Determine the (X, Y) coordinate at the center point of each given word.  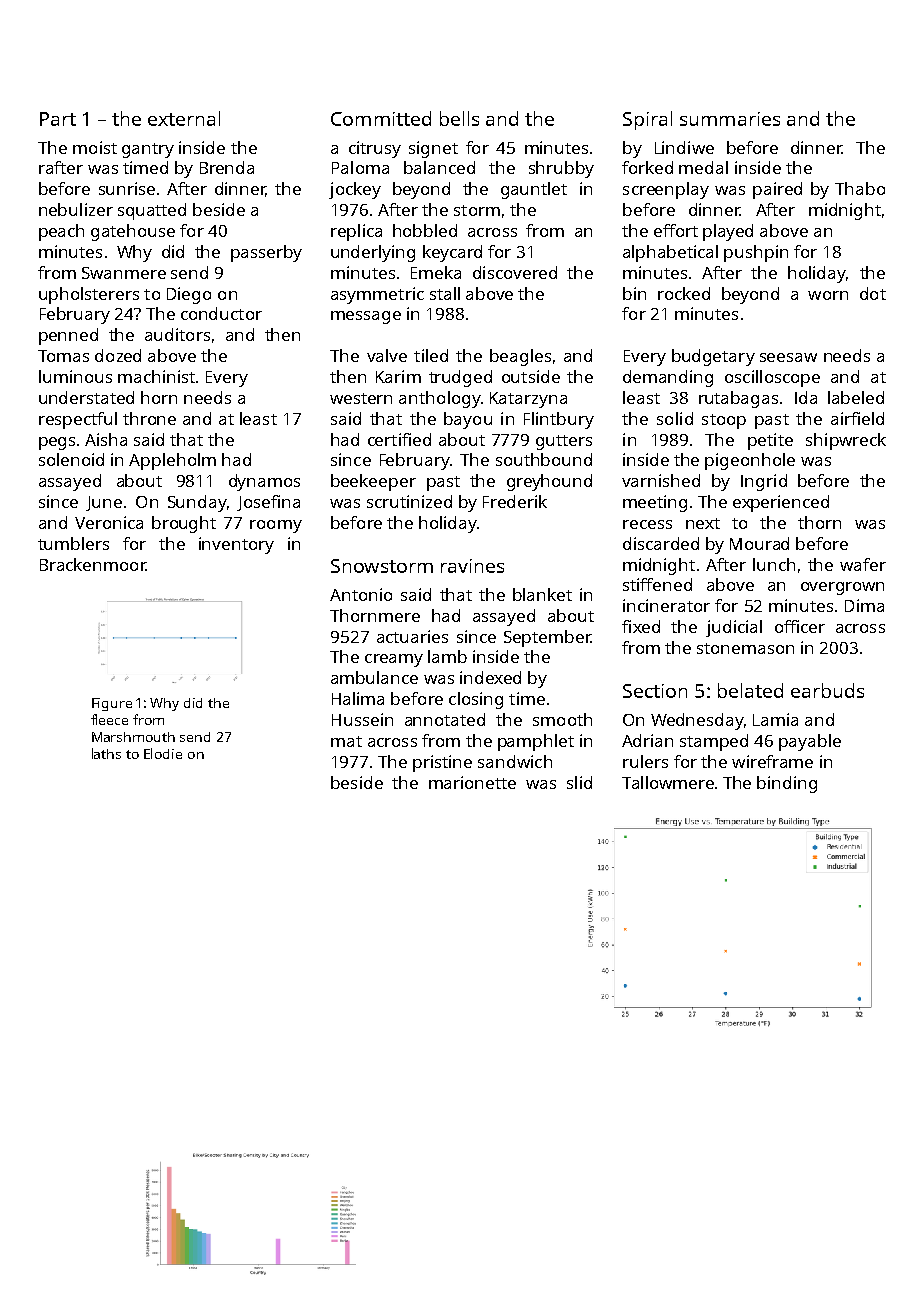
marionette (472, 782)
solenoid (71, 459)
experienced (781, 503)
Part (58, 119)
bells (459, 118)
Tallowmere (668, 782)
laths (106, 753)
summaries (730, 119)
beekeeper (373, 482)
